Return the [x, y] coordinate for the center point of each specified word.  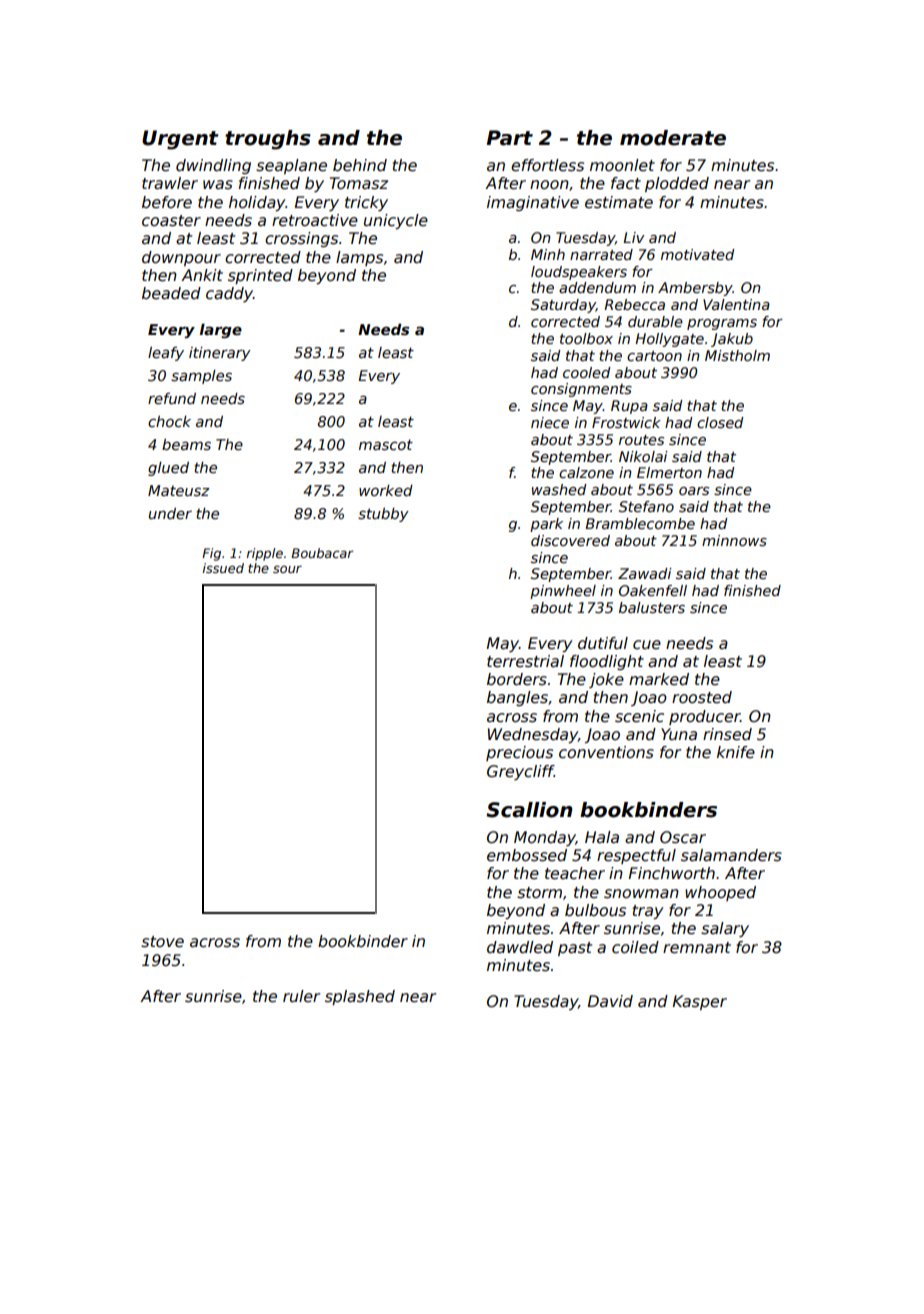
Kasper [700, 1002]
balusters [652, 607]
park [546, 525]
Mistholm [737, 355]
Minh [548, 254]
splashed [360, 997]
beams [186, 444]
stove [162, 942]
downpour [181, 258]
